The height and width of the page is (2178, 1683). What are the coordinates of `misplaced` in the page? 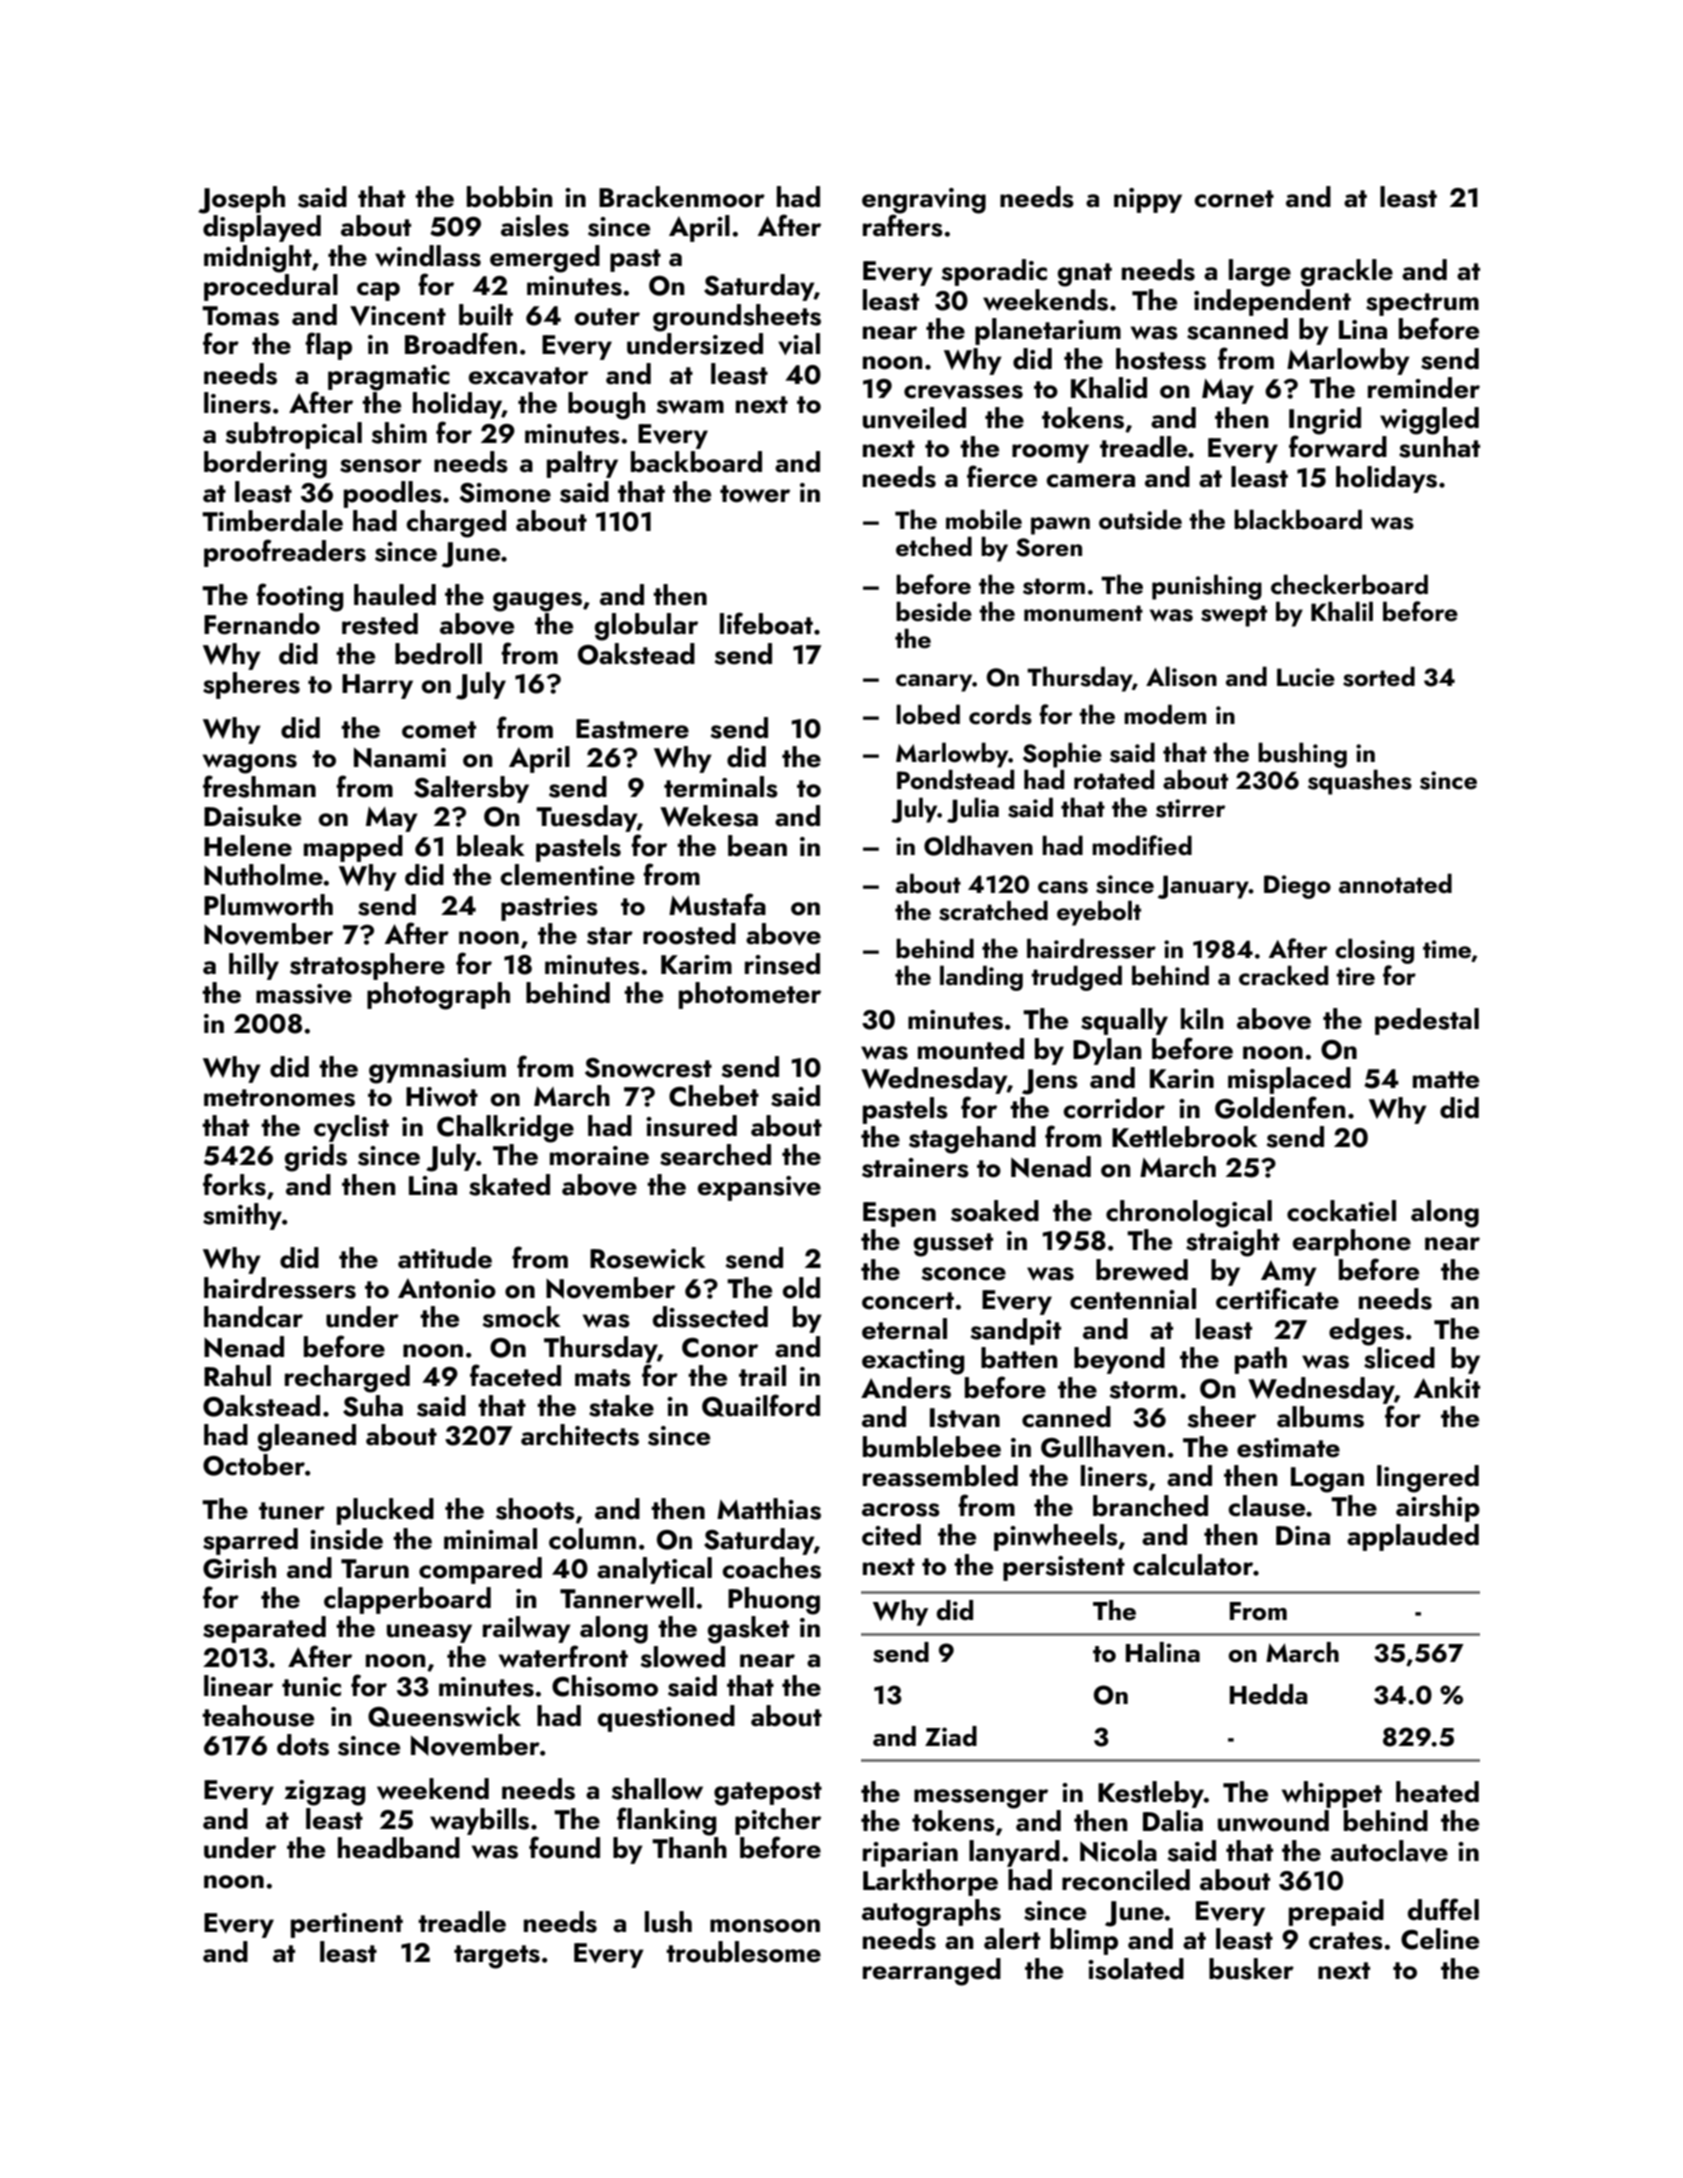 It's located at (1289, 1080).
